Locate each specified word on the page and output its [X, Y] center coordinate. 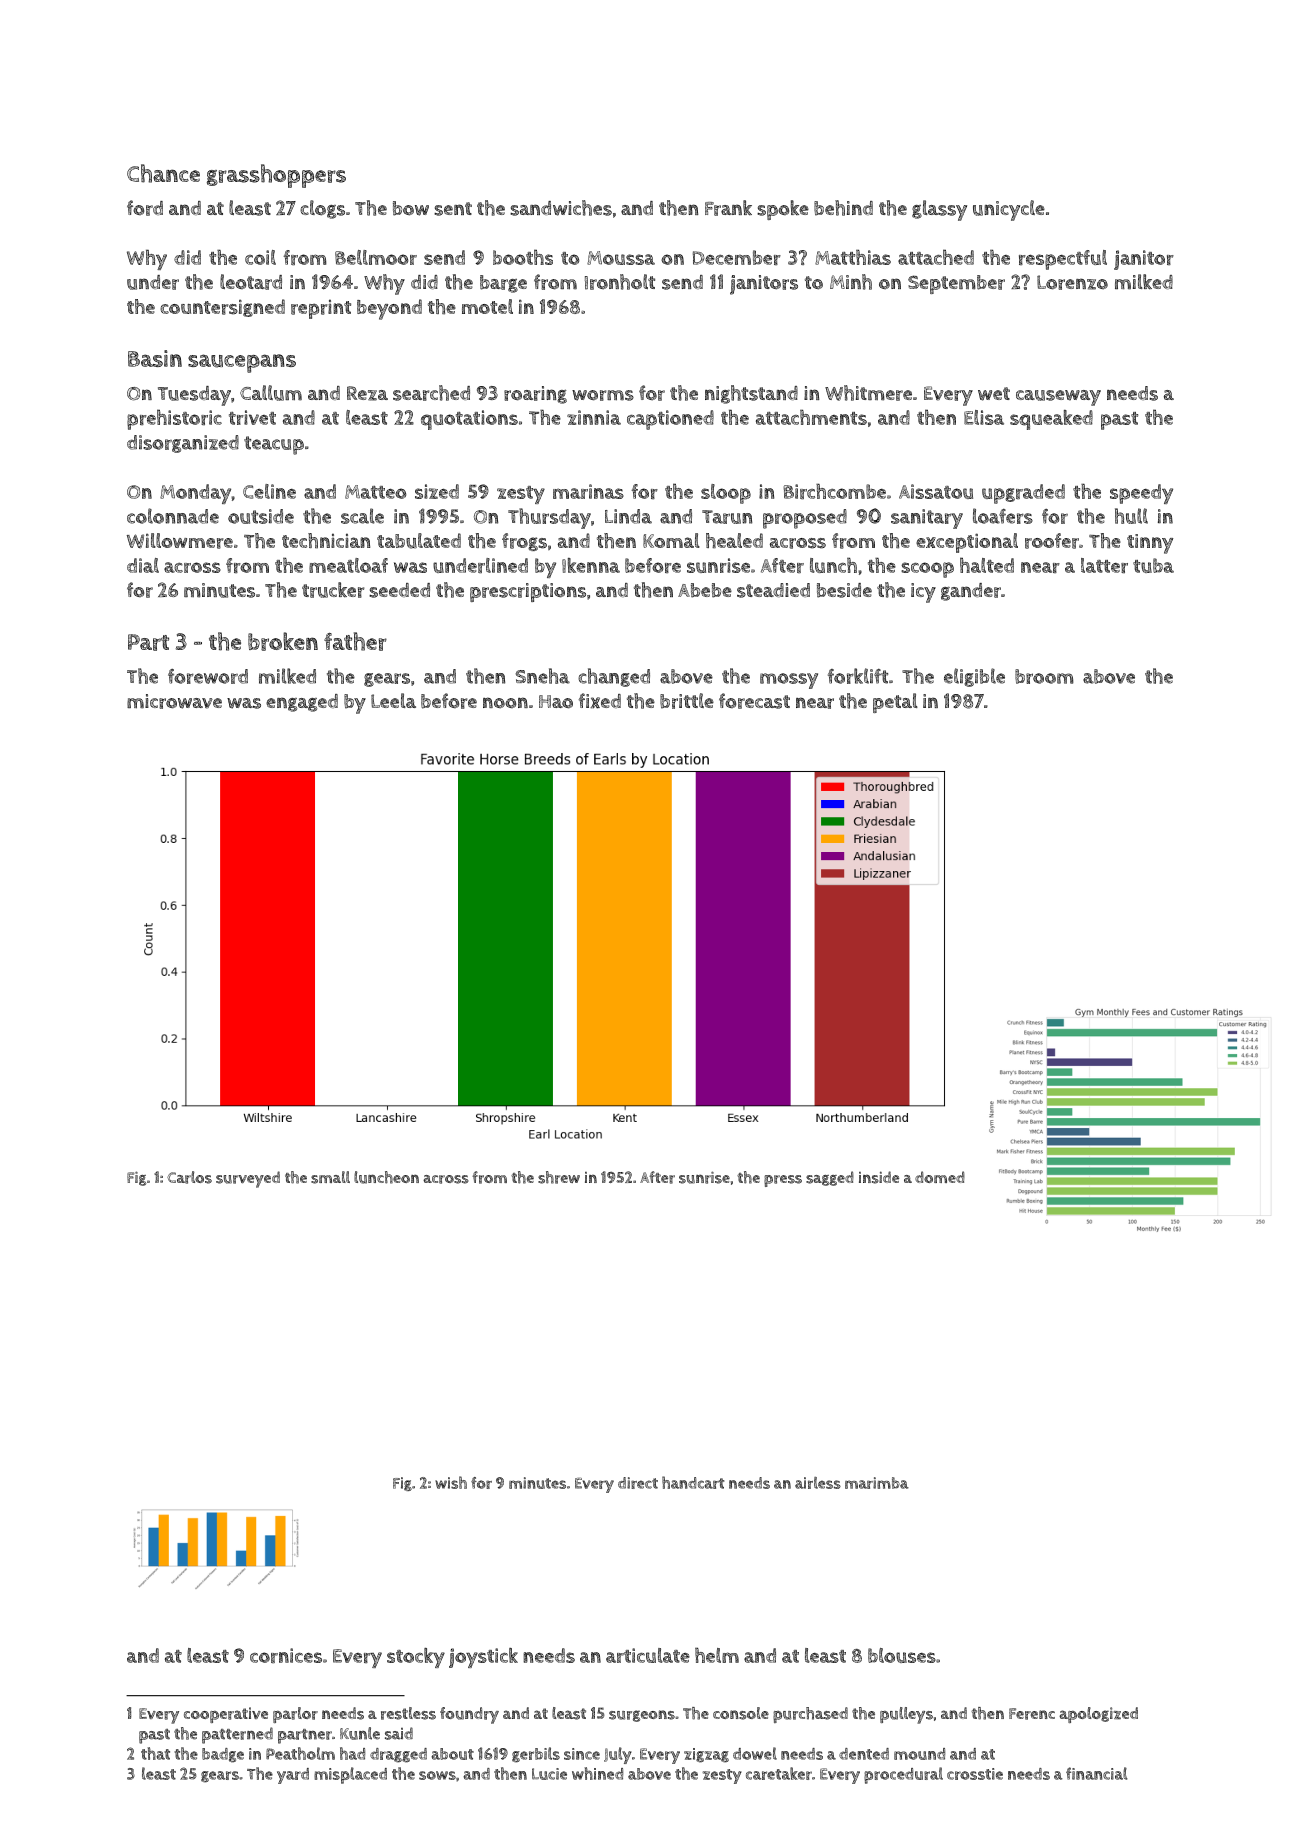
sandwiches [561, 208]
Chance [163, 173]
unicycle [1009, 210]
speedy [1141, 494]
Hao [556, 702]
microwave [174, 701]
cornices [286, 1655]
